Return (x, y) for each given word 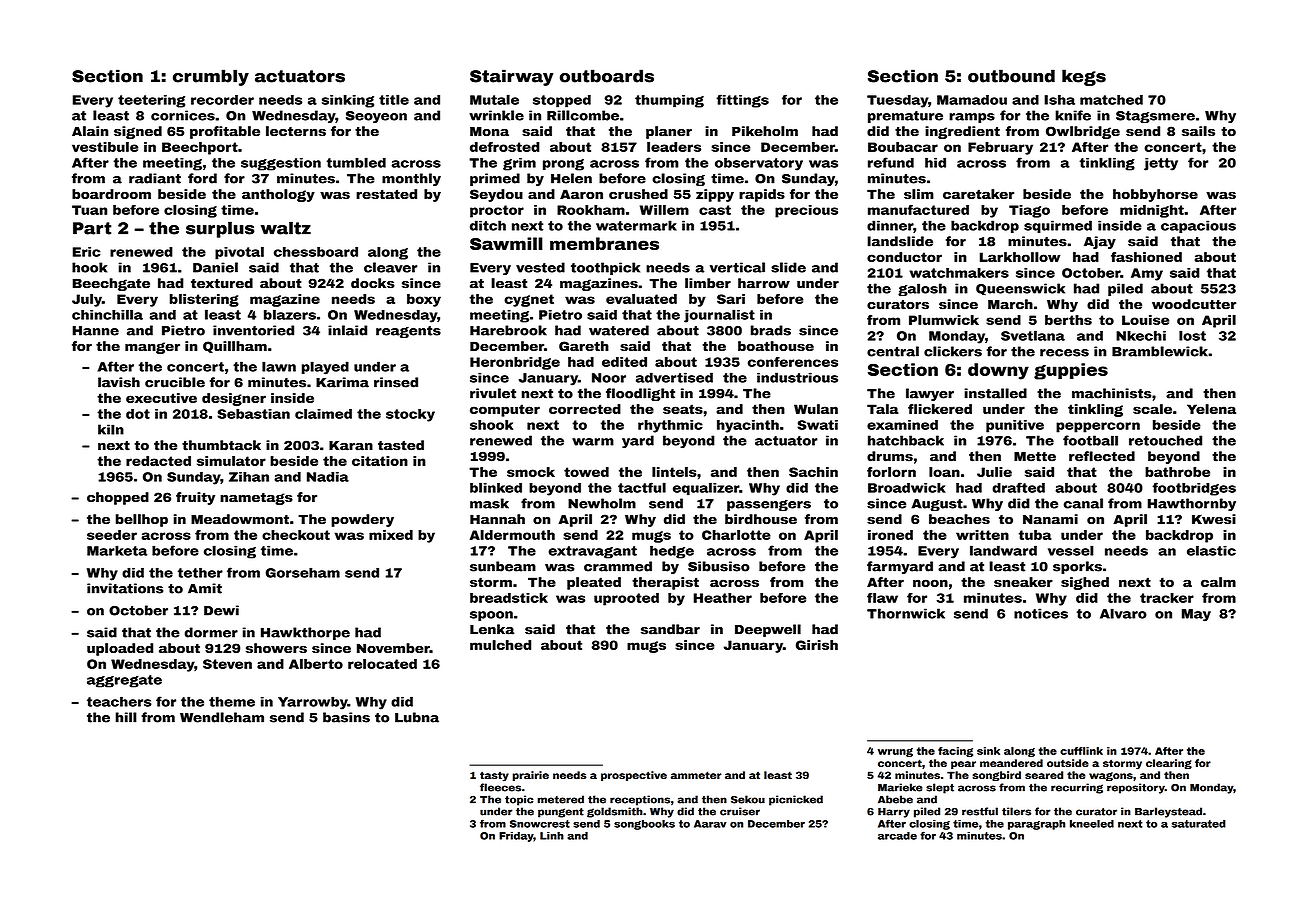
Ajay (1100, 242)
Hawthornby (1192, 504)
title (394, 99)
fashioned (1146, 257)
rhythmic (670, 426)
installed (995, 393)
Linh (552, 836)
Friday (516, 837)
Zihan (249, 477)
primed (495, 179)
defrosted (505, 147)
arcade (897, 836)
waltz (286, 228)
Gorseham (303, 573)
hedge (672, 552)
